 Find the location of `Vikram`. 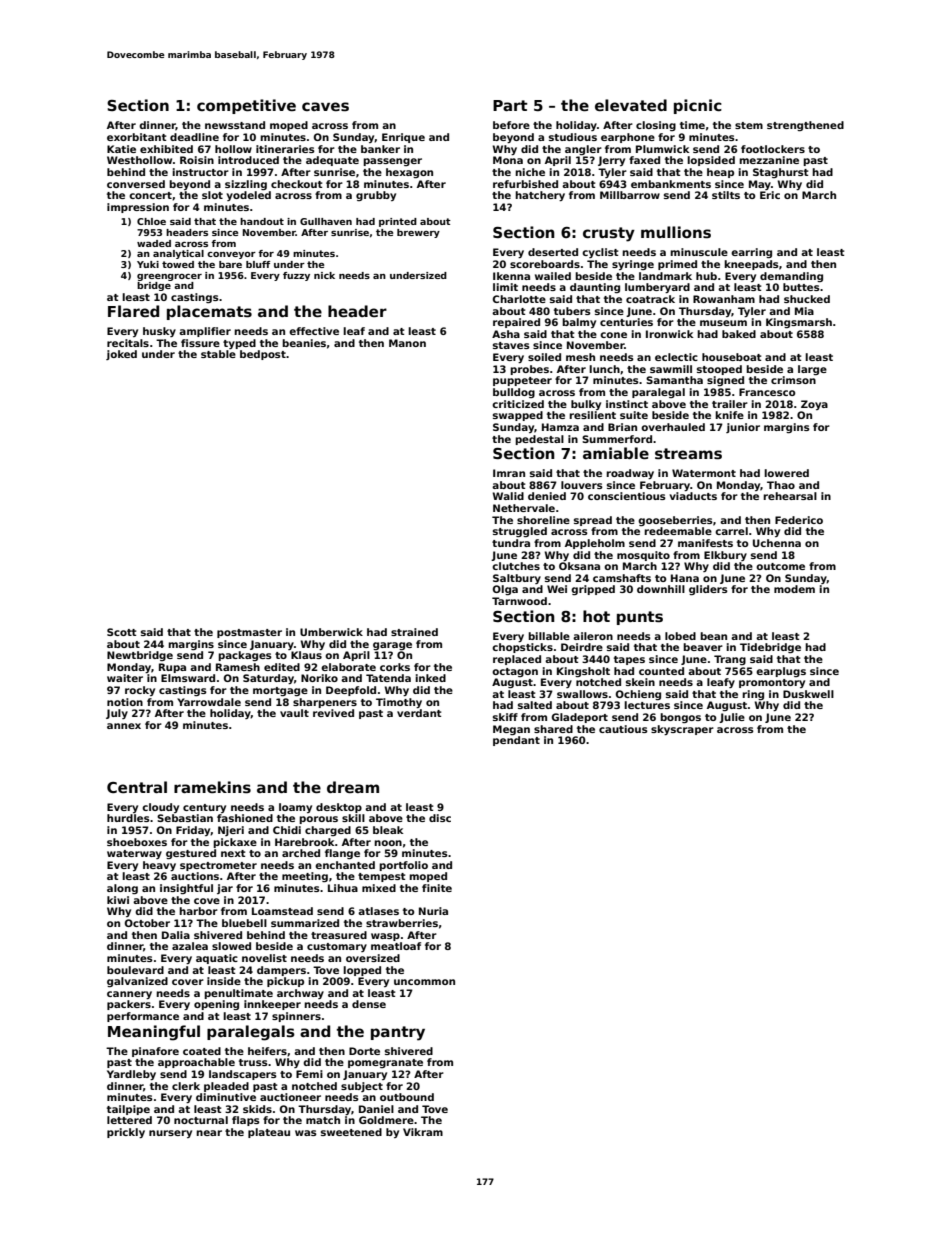

Vikram is located at coordinates (423, 1132).
